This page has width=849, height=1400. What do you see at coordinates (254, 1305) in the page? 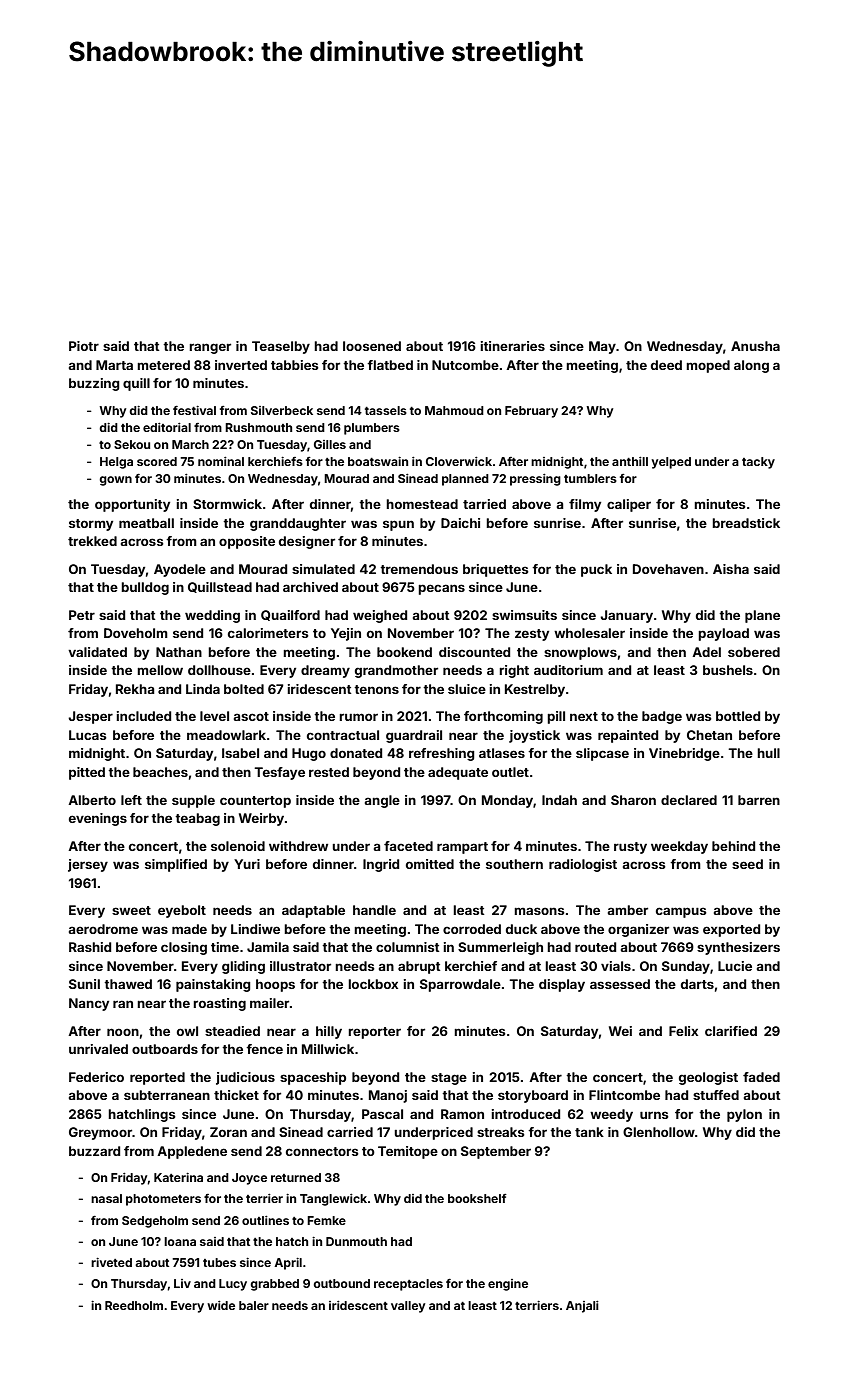
I see `baler` at bounding box center [254, 1305].
